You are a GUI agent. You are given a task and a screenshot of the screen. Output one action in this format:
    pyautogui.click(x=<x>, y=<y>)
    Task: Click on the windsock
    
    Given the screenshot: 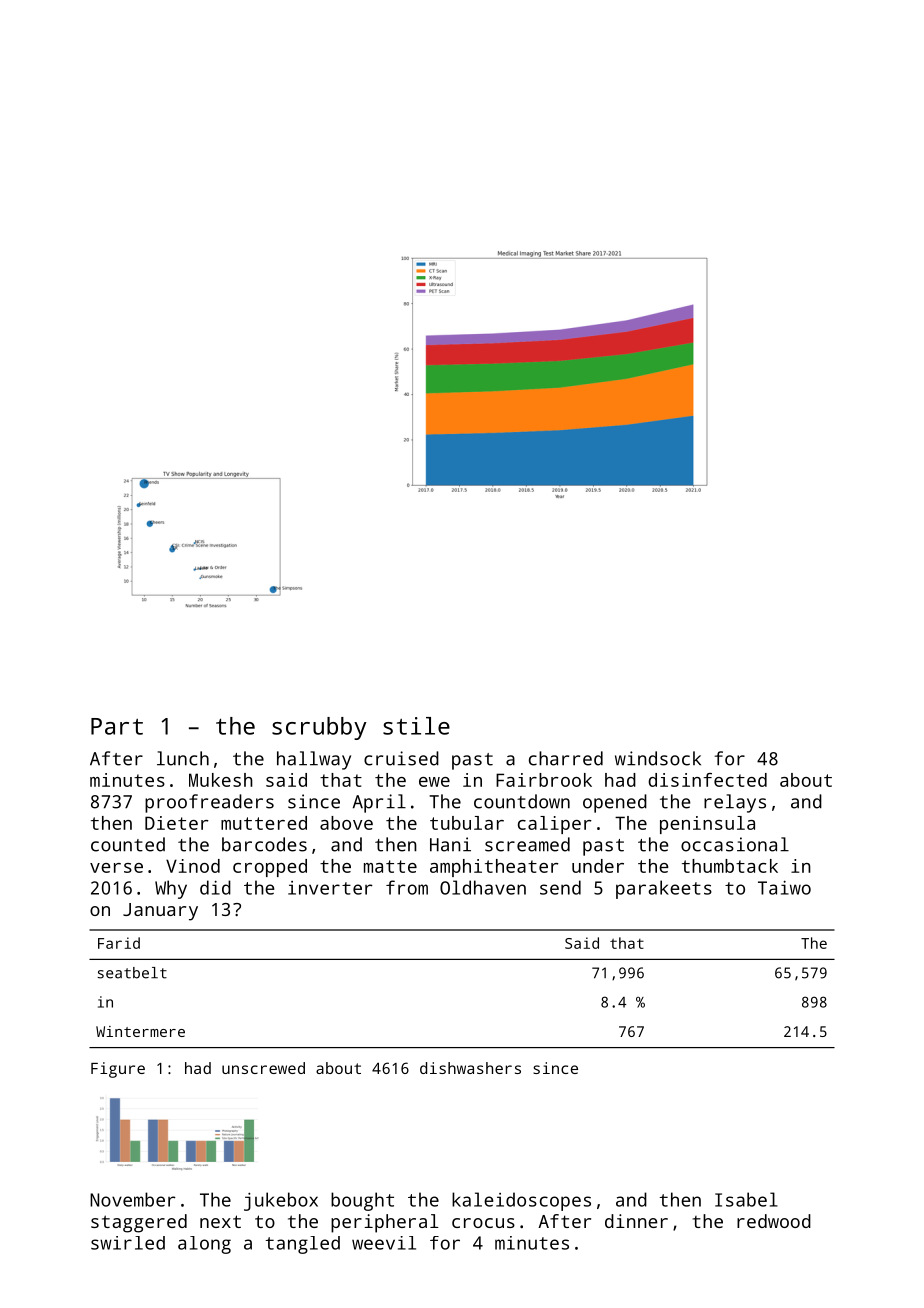 What is the action you would take?
    pyautogui.click(x=658, y=758)
